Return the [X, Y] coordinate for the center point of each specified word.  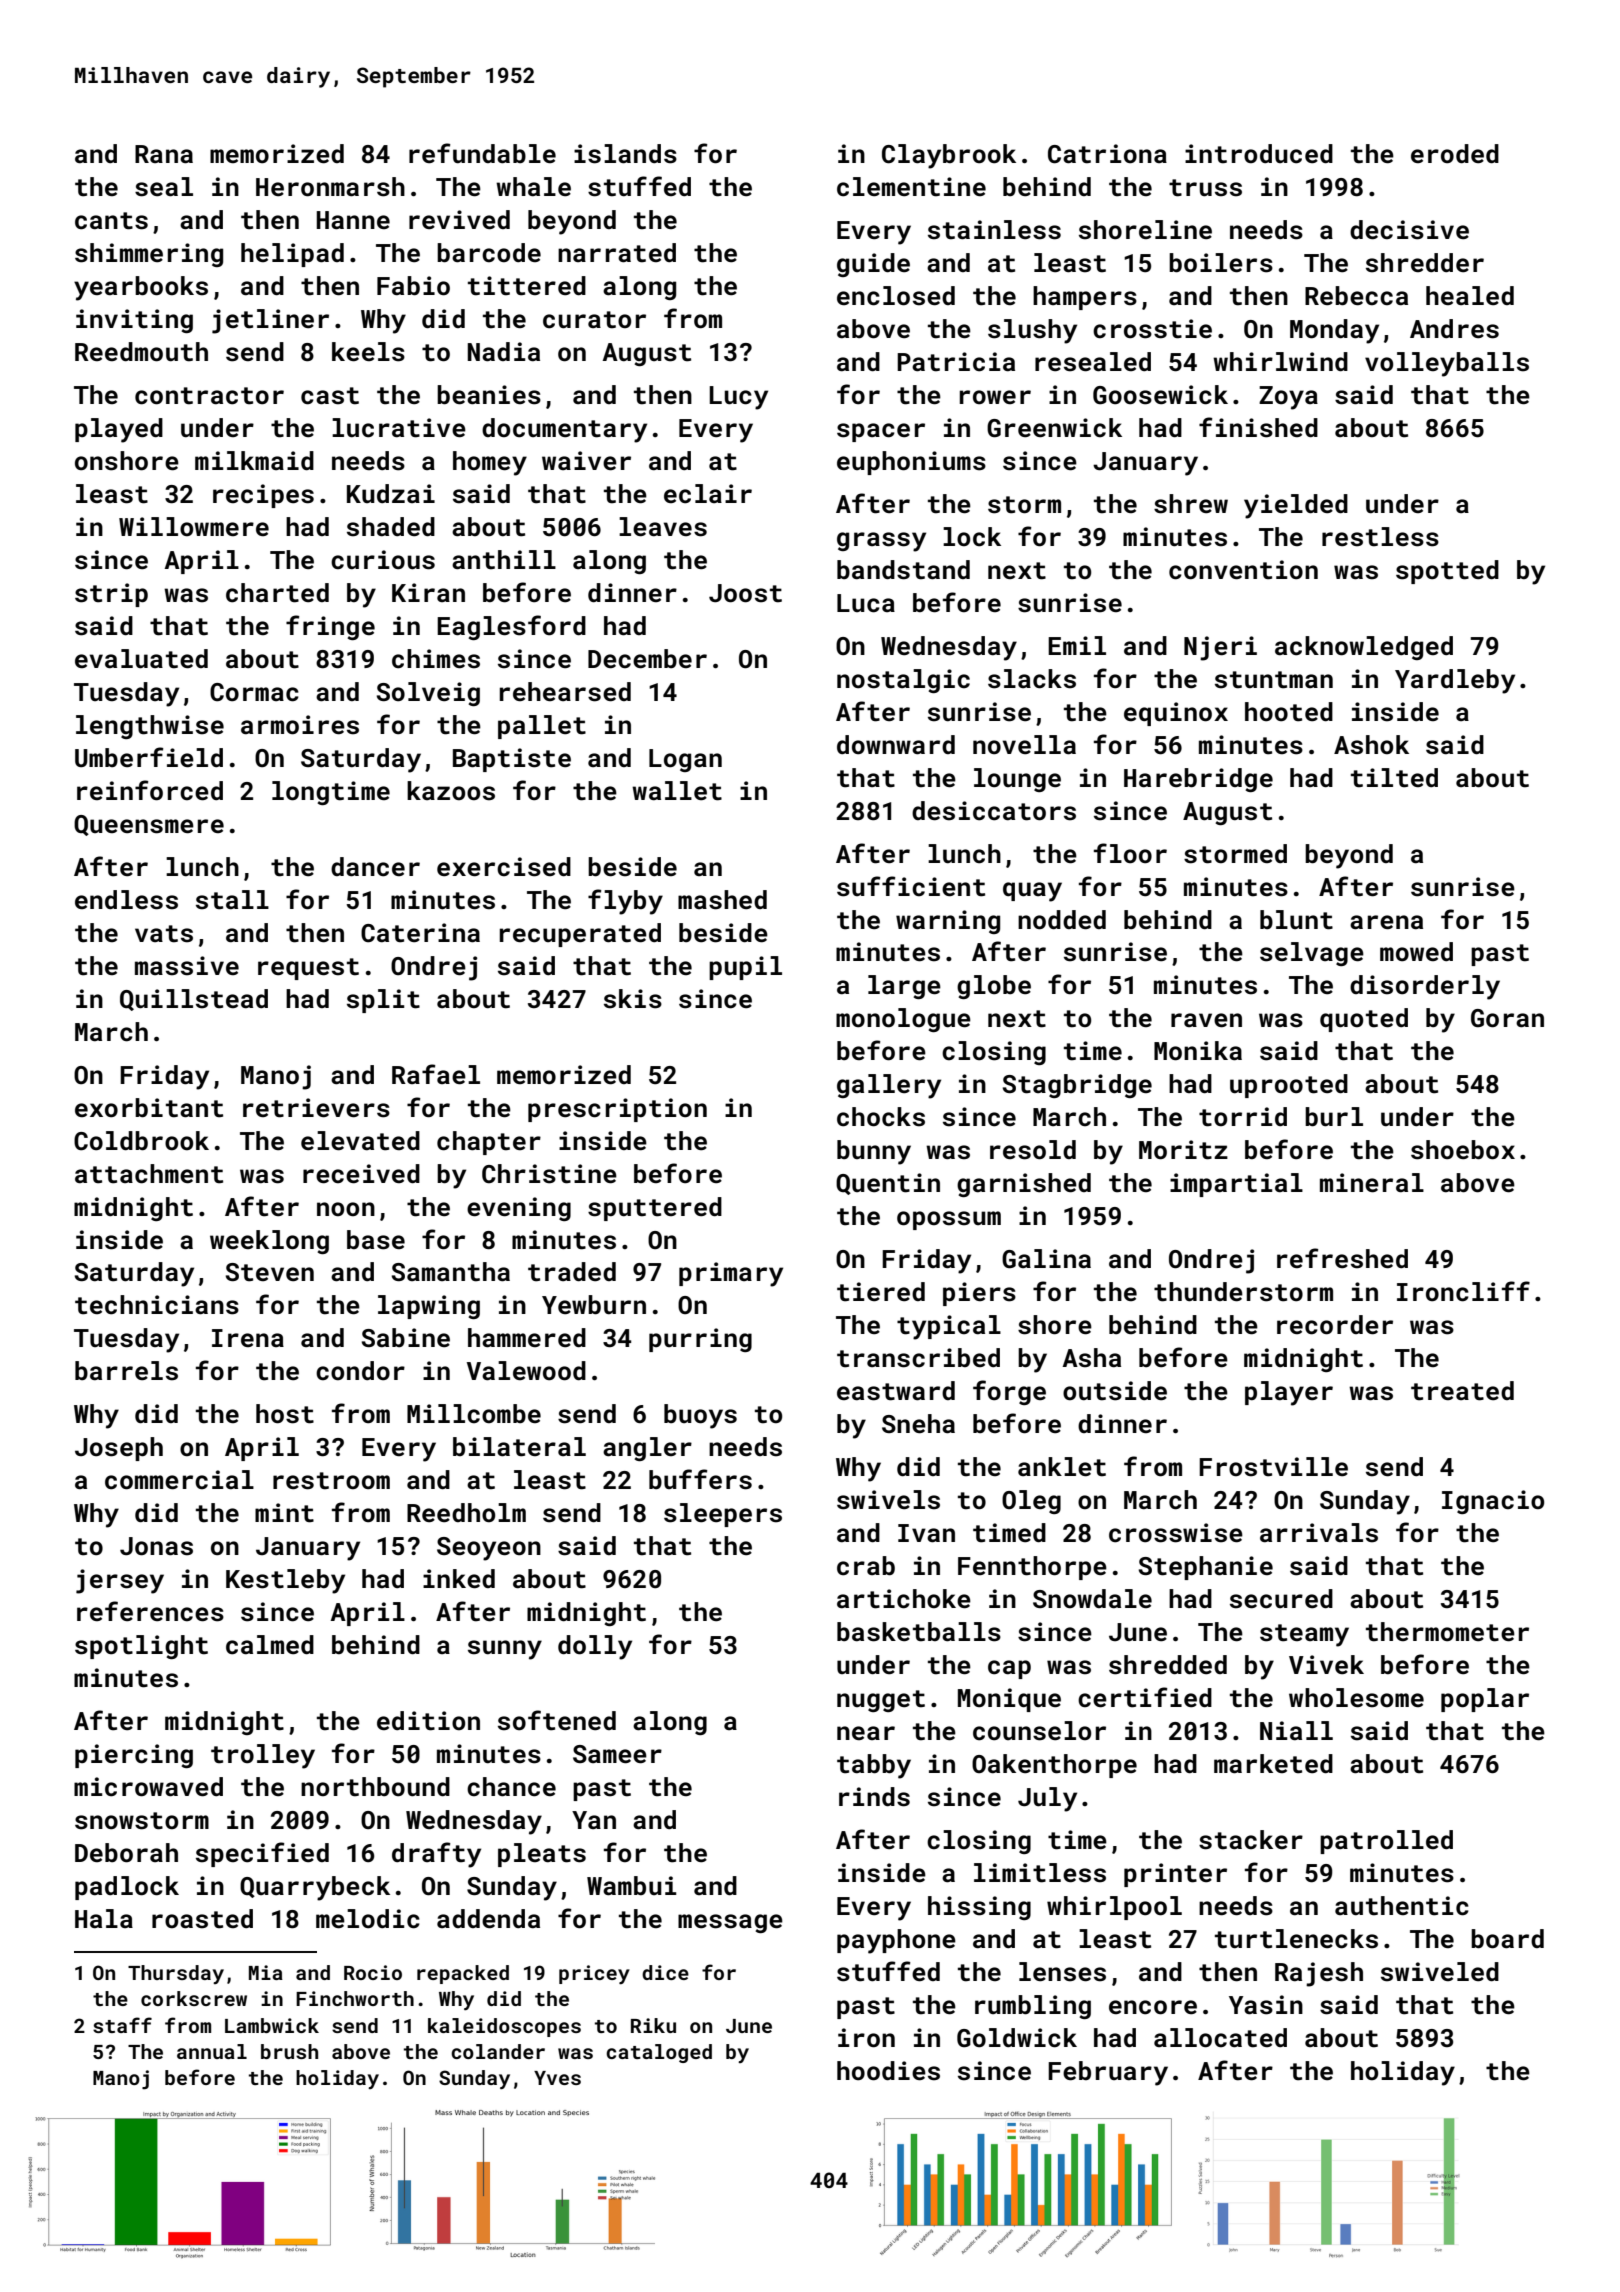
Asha [1091, 1358]
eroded [1455, 154]
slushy [1032, 331]
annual [212, 2051]
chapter [489, 1143]
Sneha [918, 1424]
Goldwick [1017, 2038]
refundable [482, 153]
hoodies [888, 2071]
